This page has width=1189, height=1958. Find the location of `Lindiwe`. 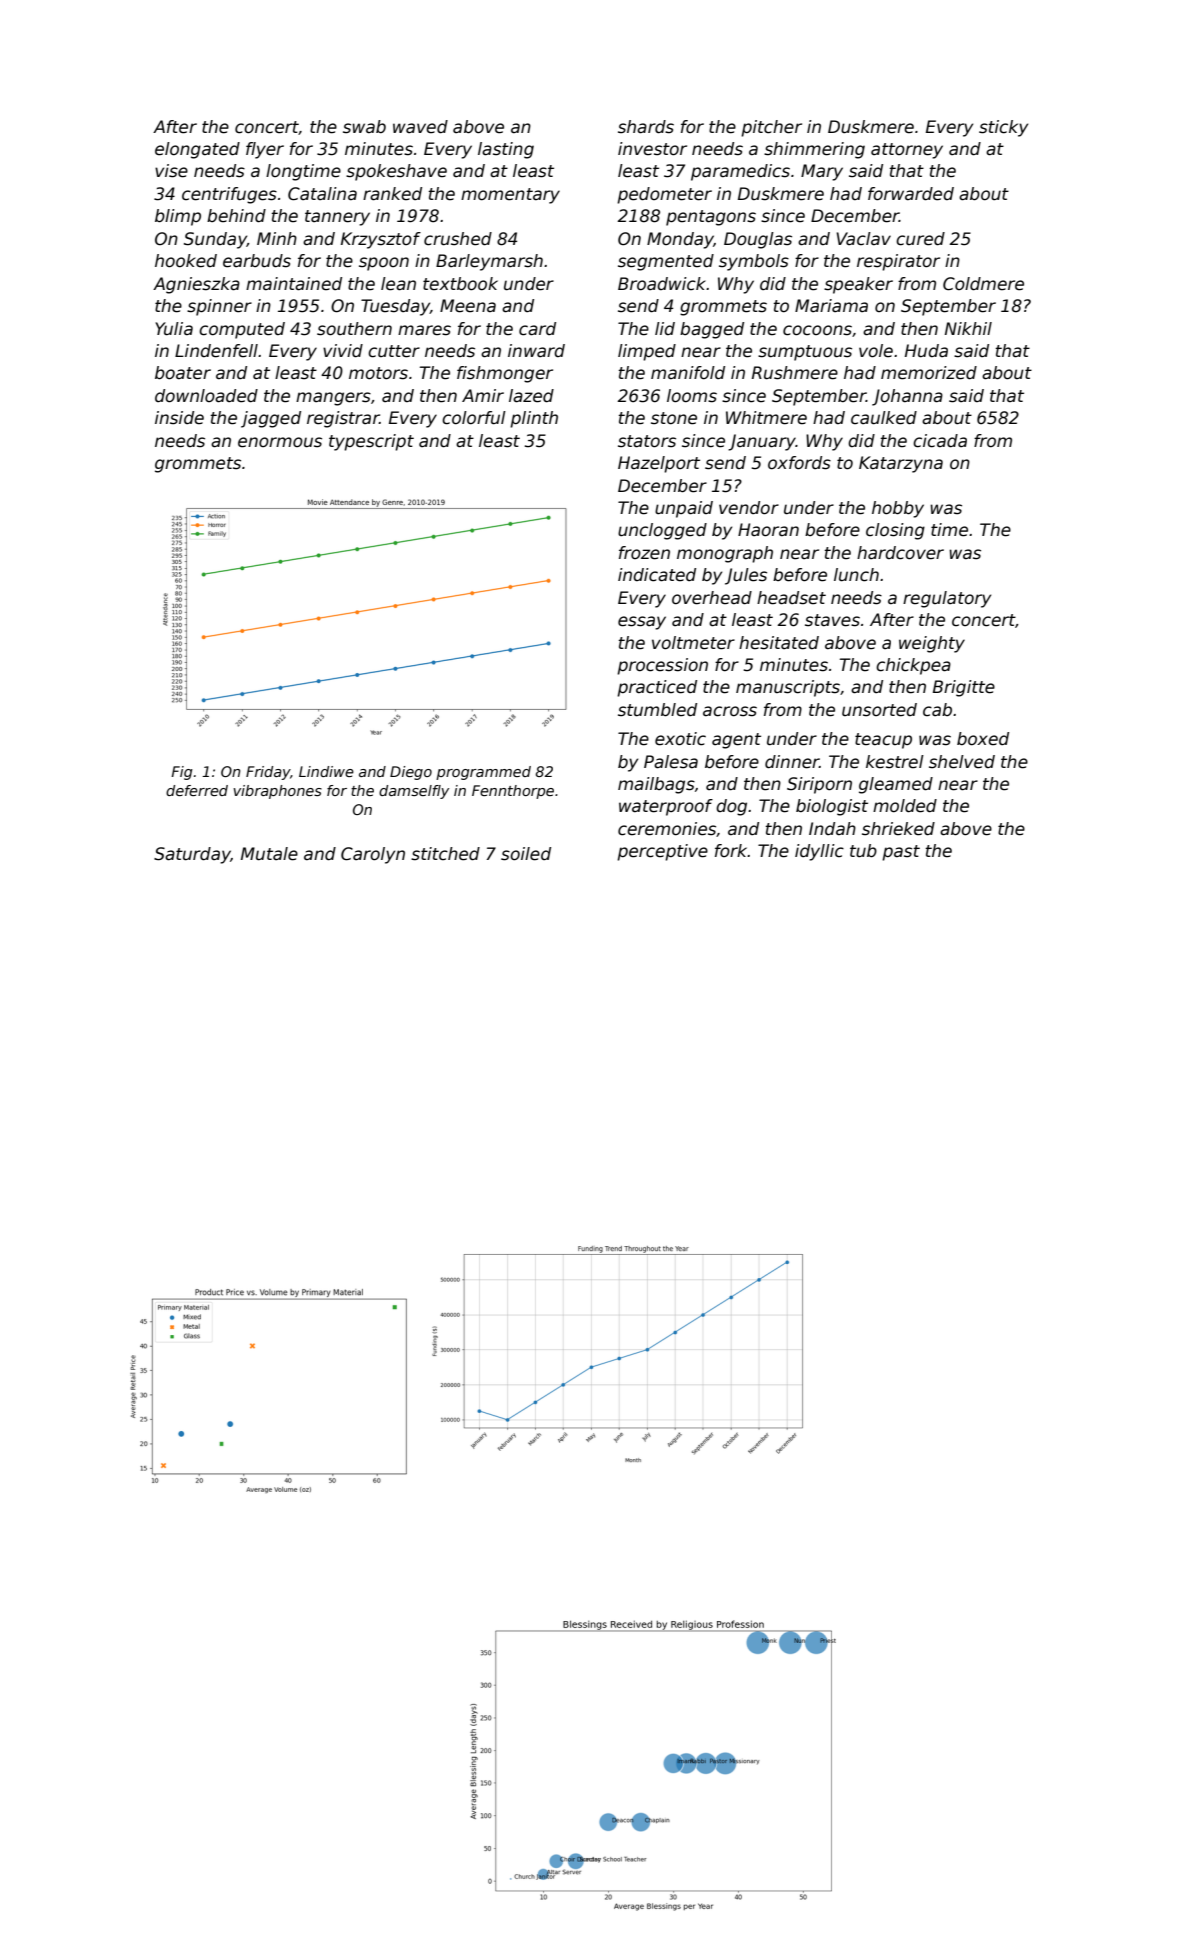

Lindiwe is located at coordinates (326, 771).
